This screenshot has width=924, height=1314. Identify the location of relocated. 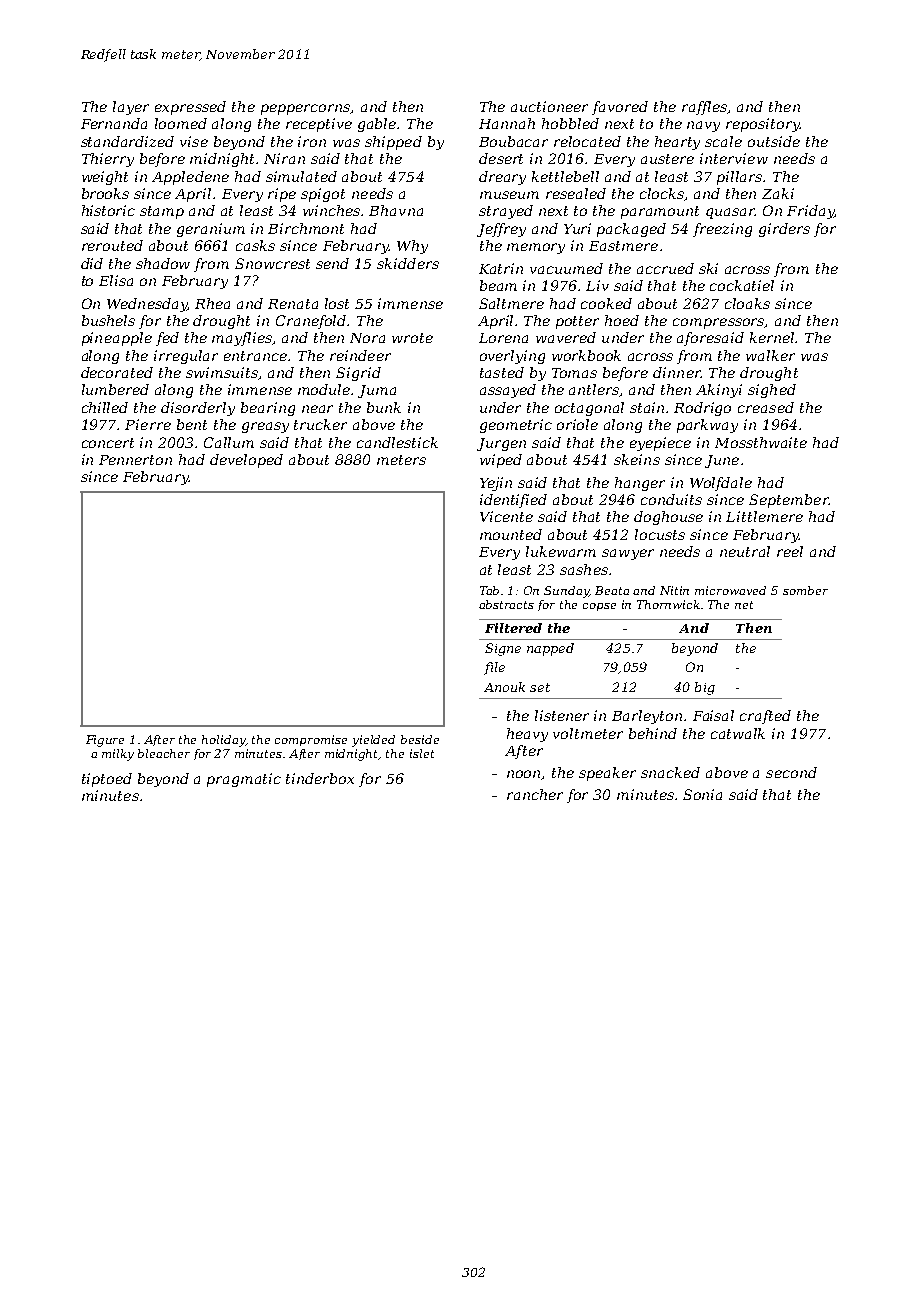
(587, 141).
